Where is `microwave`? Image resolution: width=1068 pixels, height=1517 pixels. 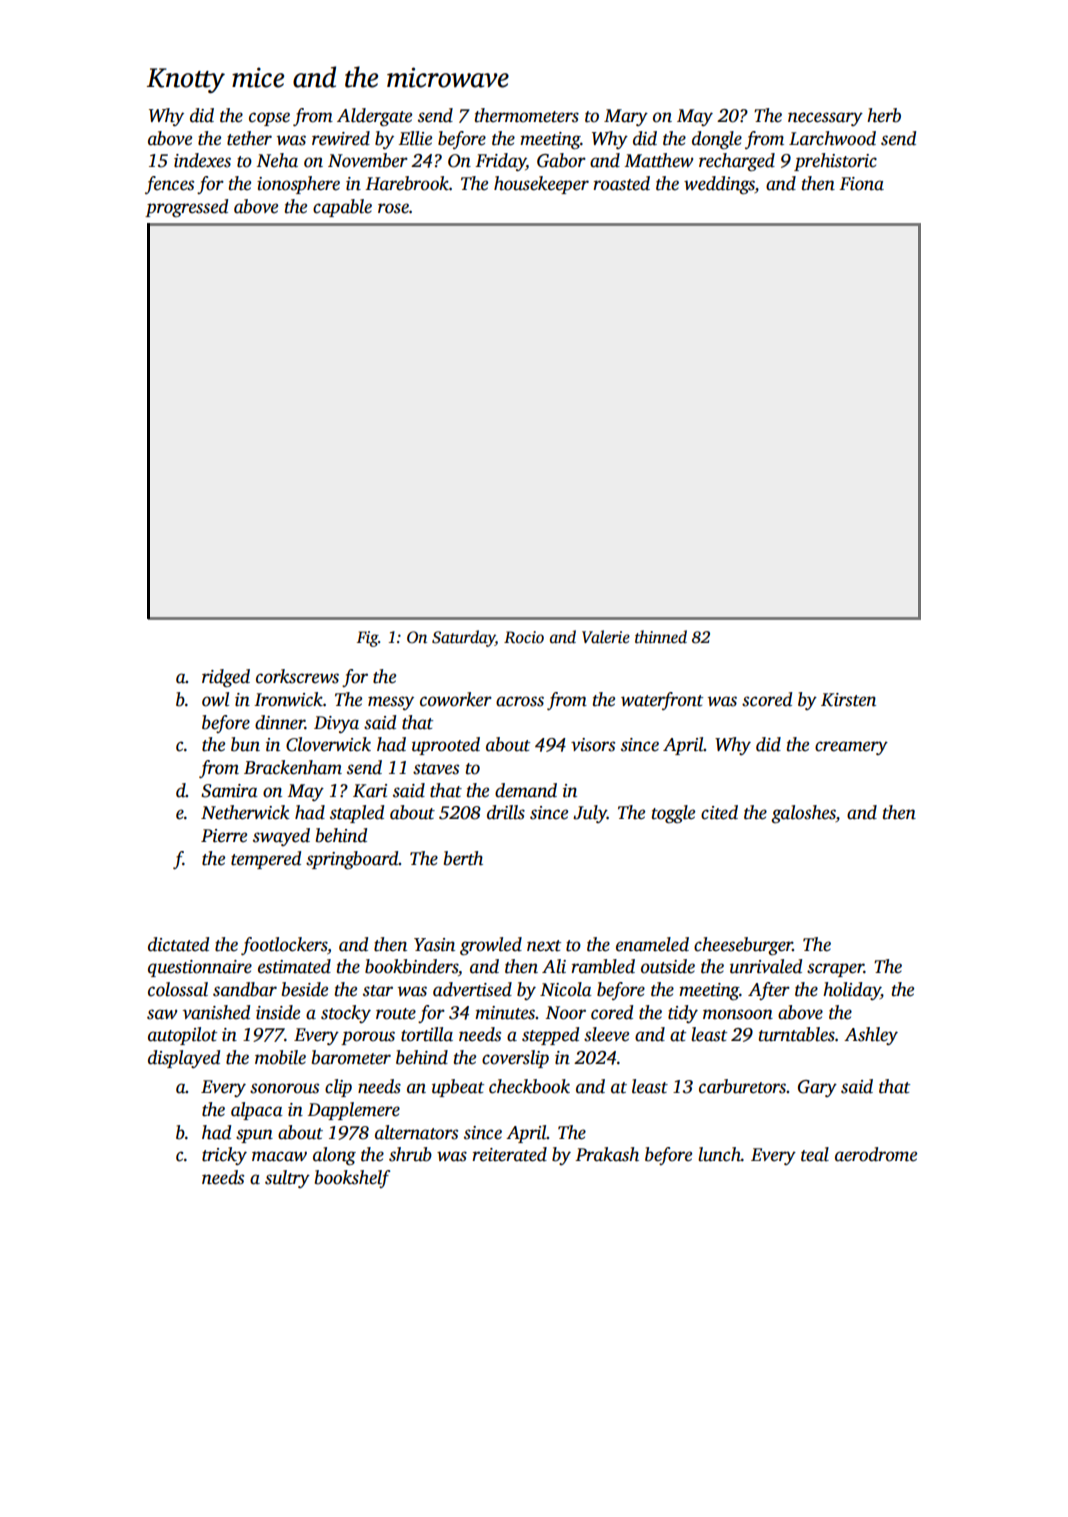 microwave is located at coordinates (448, 77).
